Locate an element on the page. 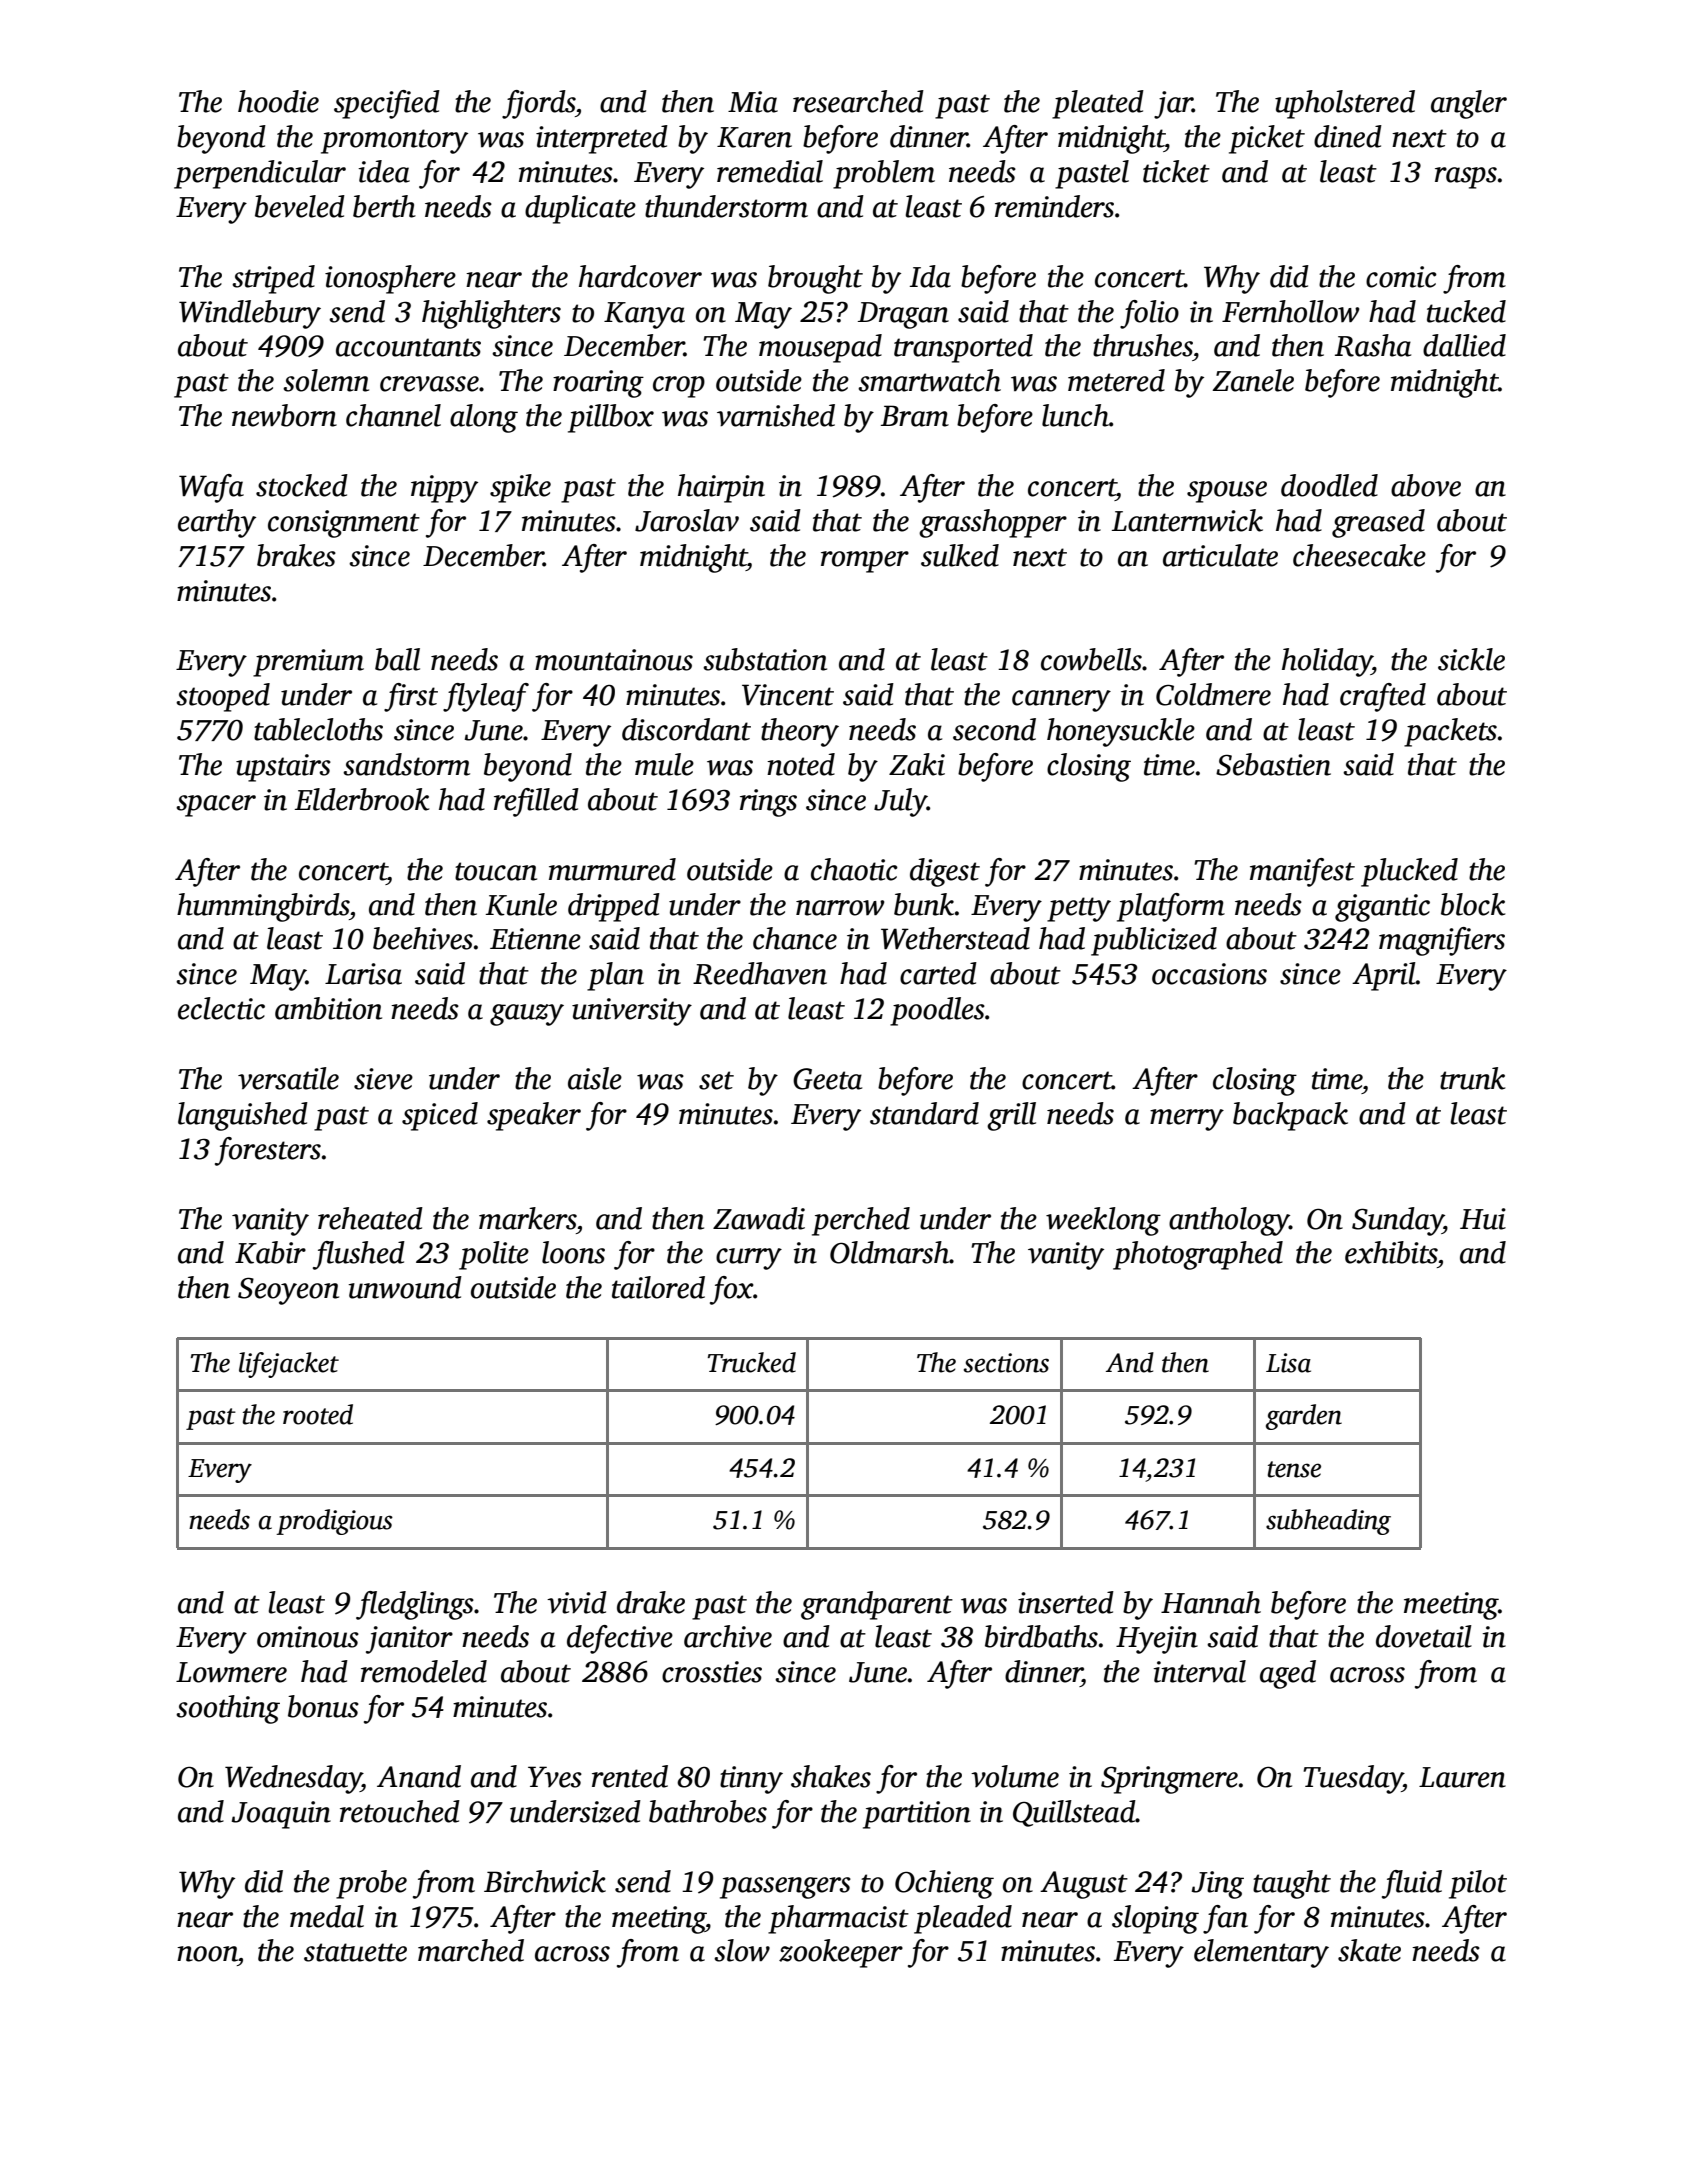 The height and width of the document is (2178, 1683). specified is located at coordinates (387, 104).
